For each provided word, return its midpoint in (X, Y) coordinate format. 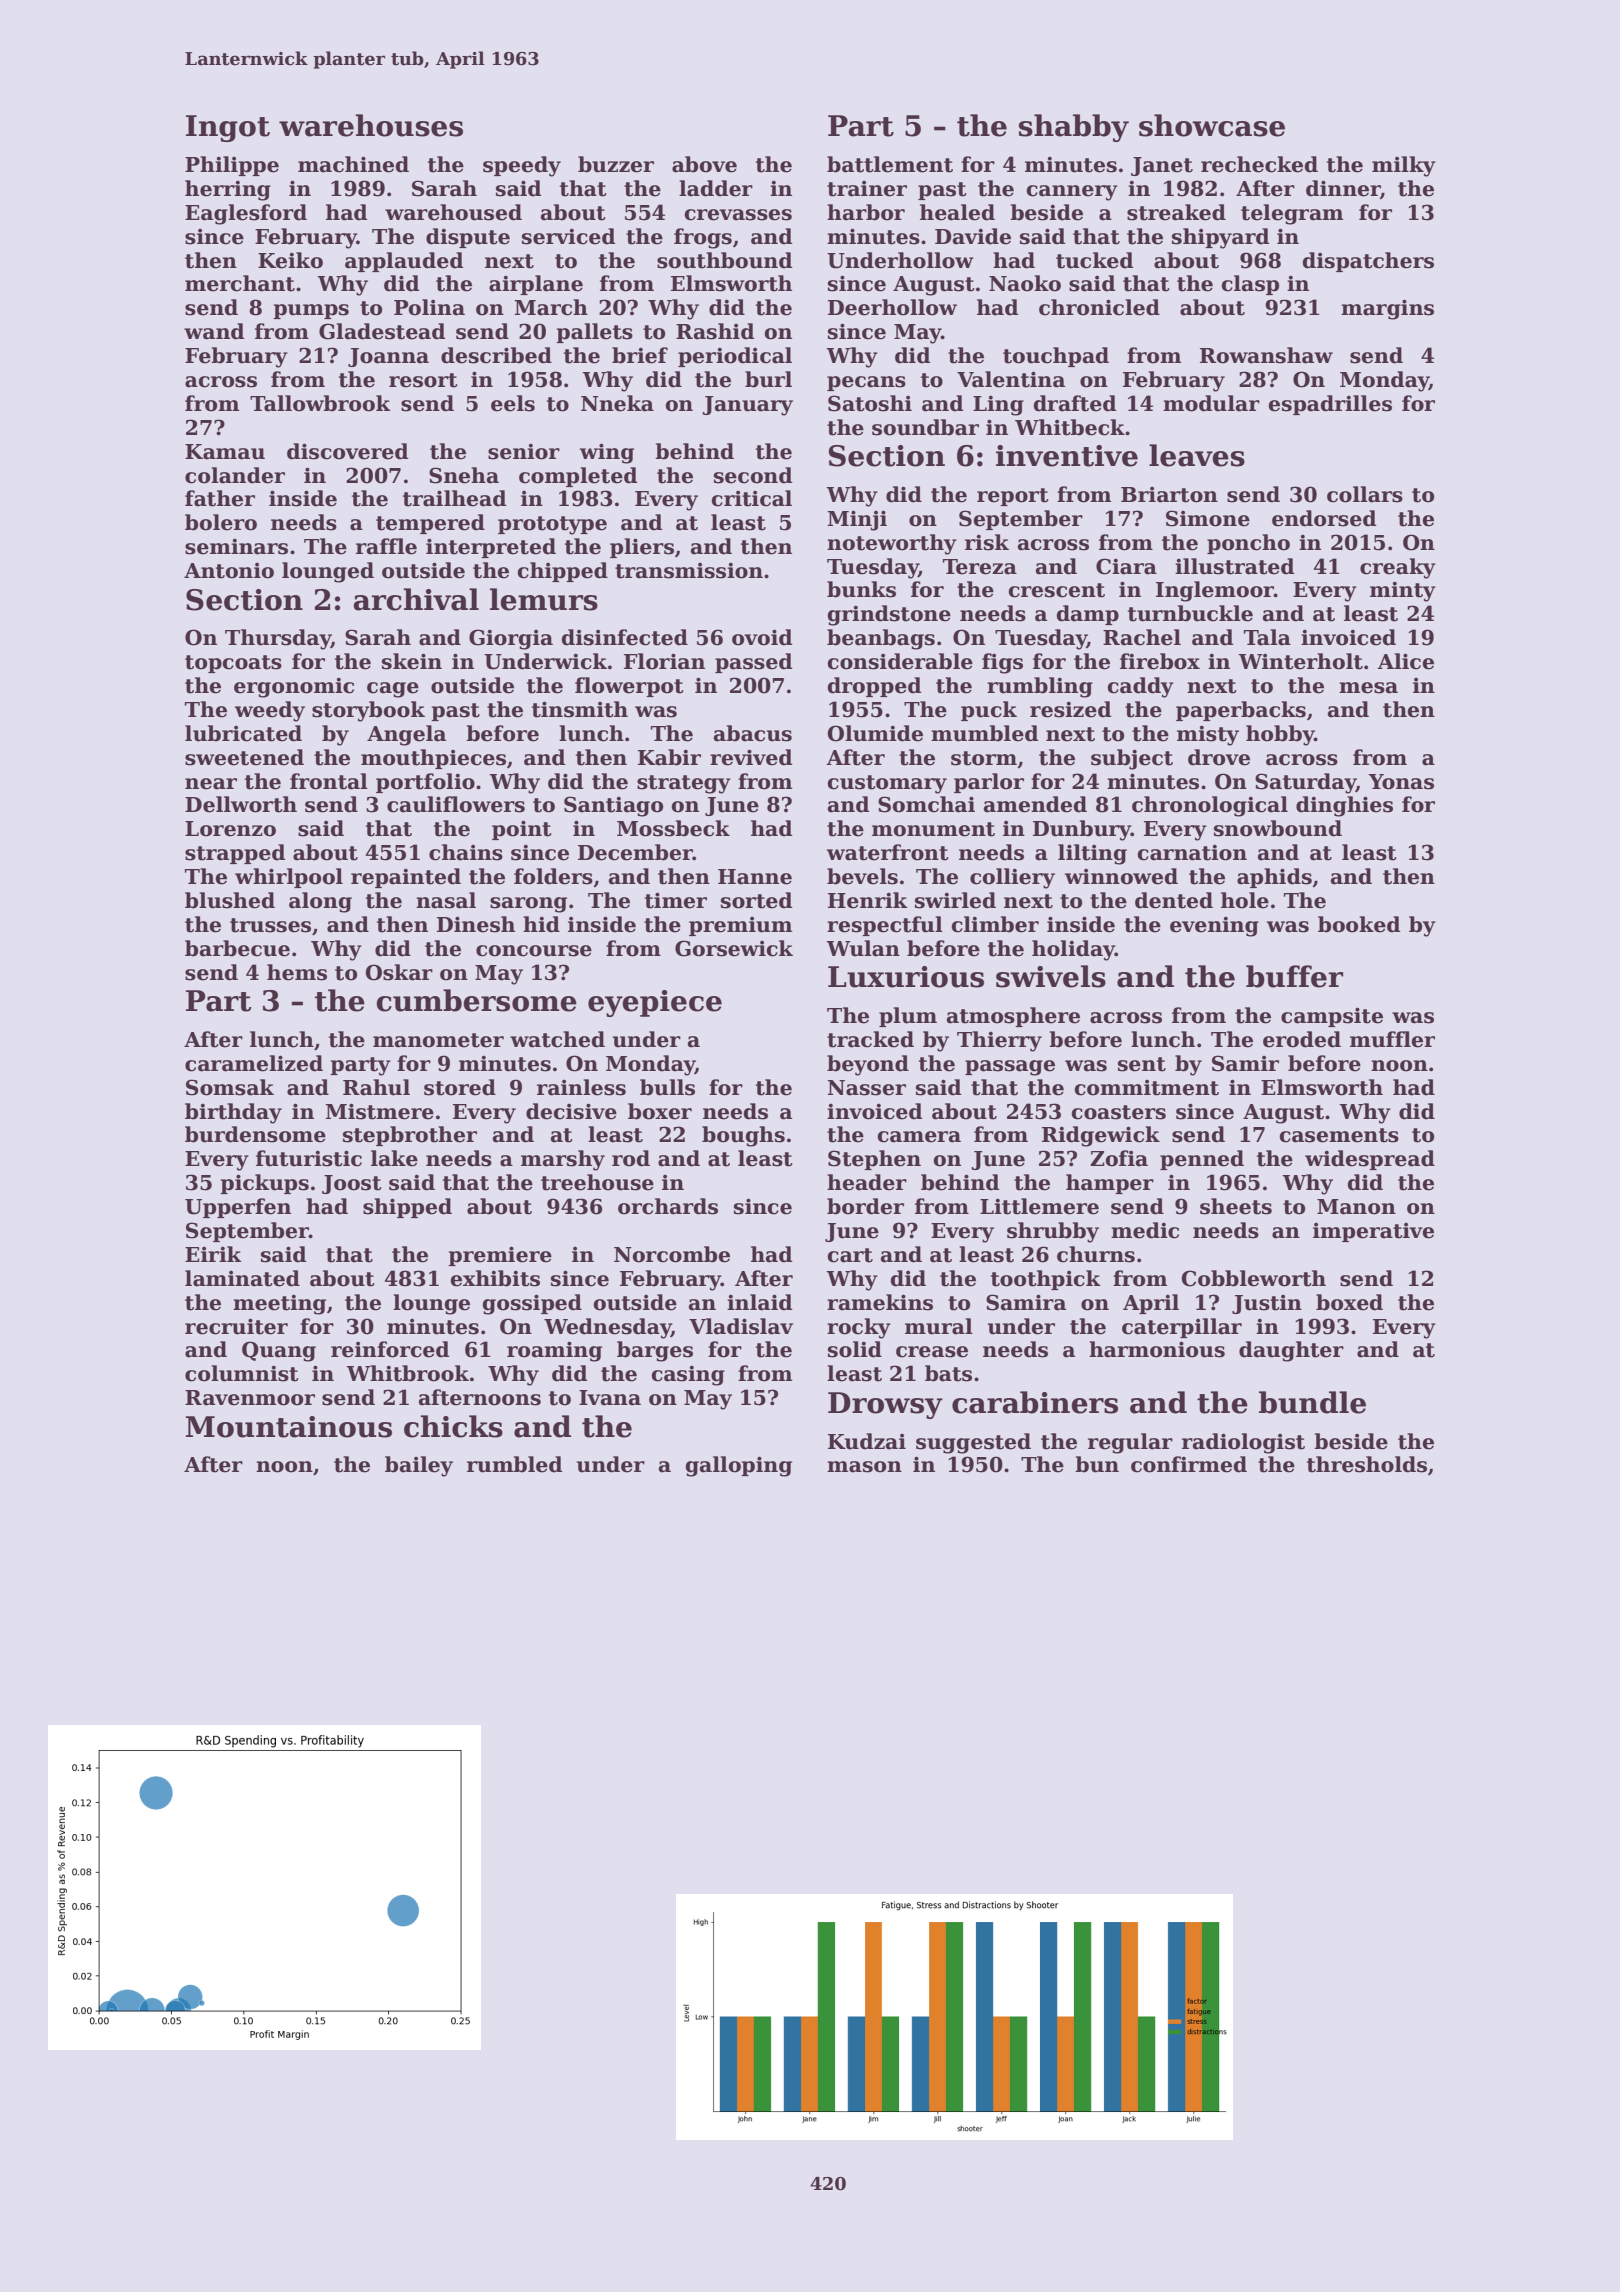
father (220, 498)
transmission (689, 570)
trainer (867, 189)
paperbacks (1241, 711)
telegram (1292, 214)
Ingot (228, 128)
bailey (419, 1466)
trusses (270, 925)
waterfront (888, 852)
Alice (1405, 661)
